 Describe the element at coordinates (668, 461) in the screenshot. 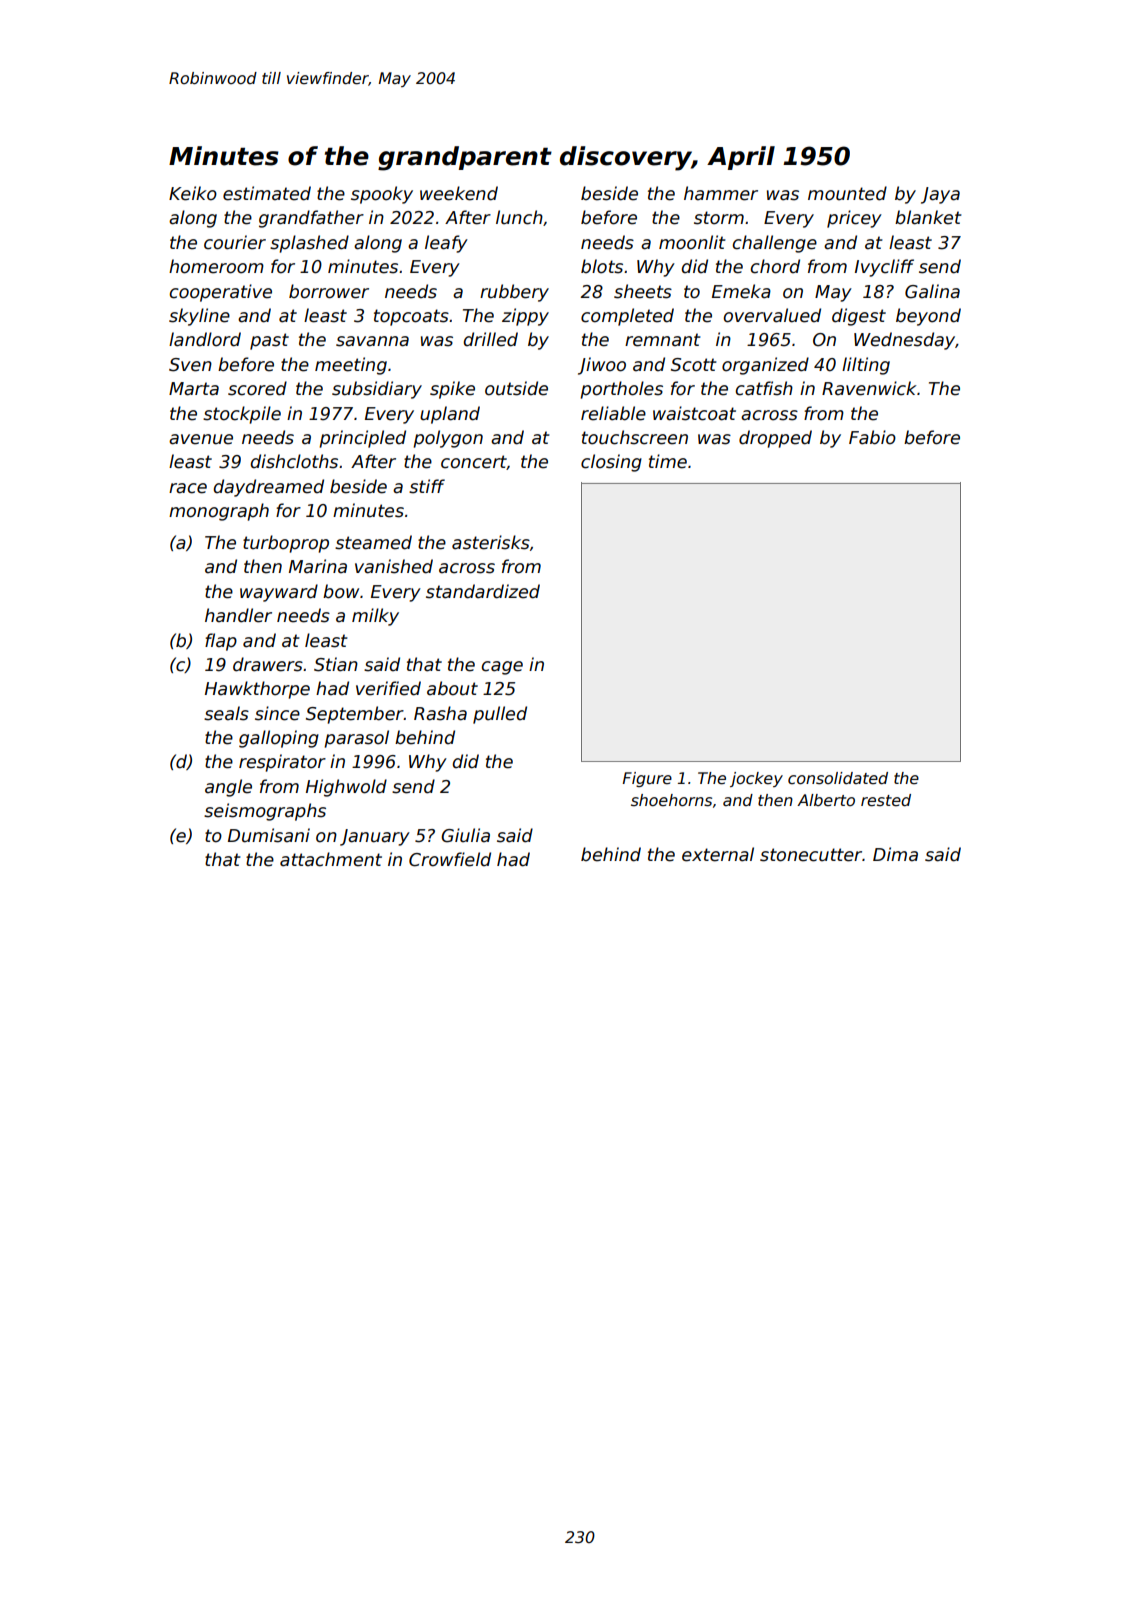

I see `time` at that location.
